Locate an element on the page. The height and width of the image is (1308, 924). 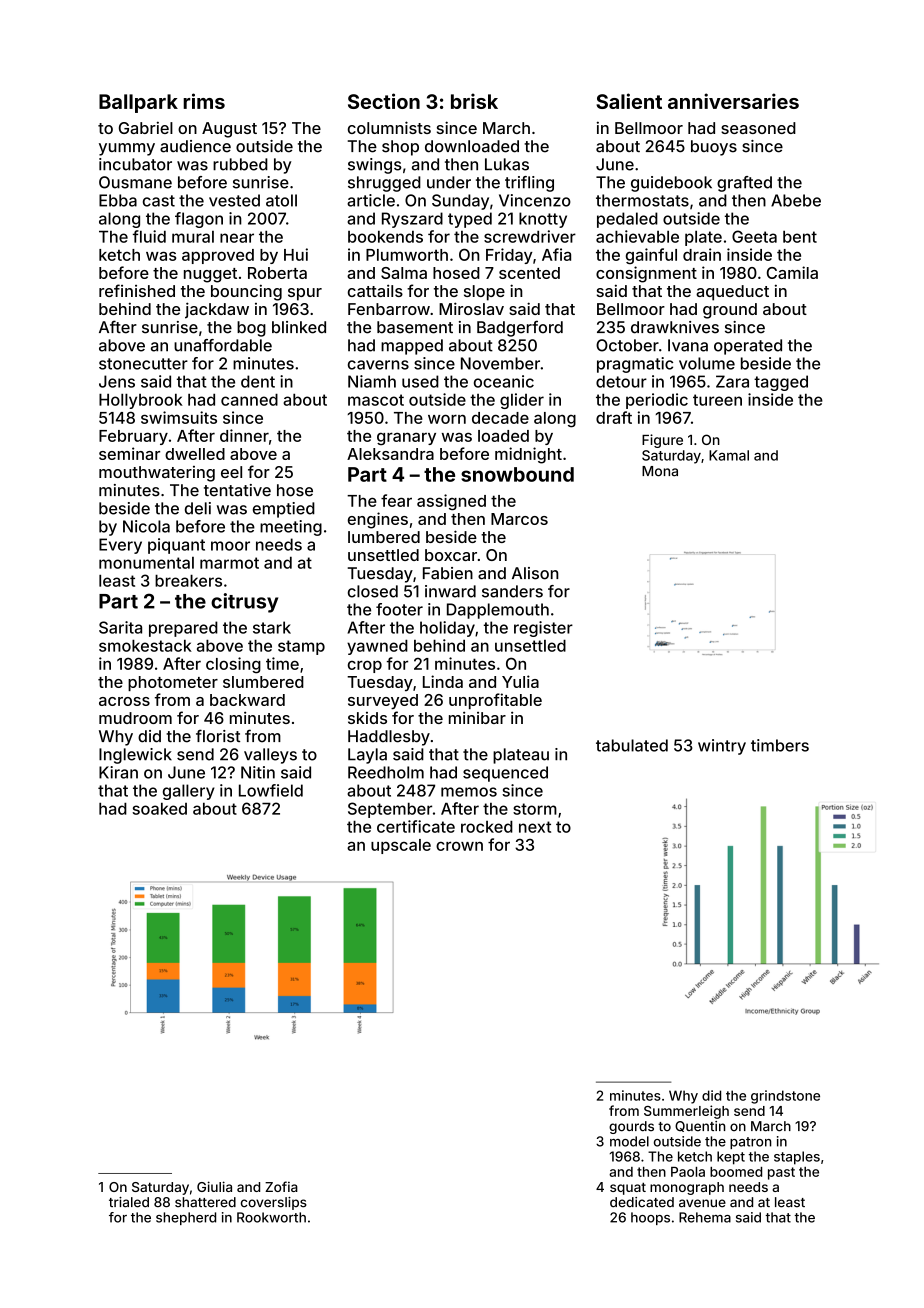
tagged is located at coordinates (781, 383).
